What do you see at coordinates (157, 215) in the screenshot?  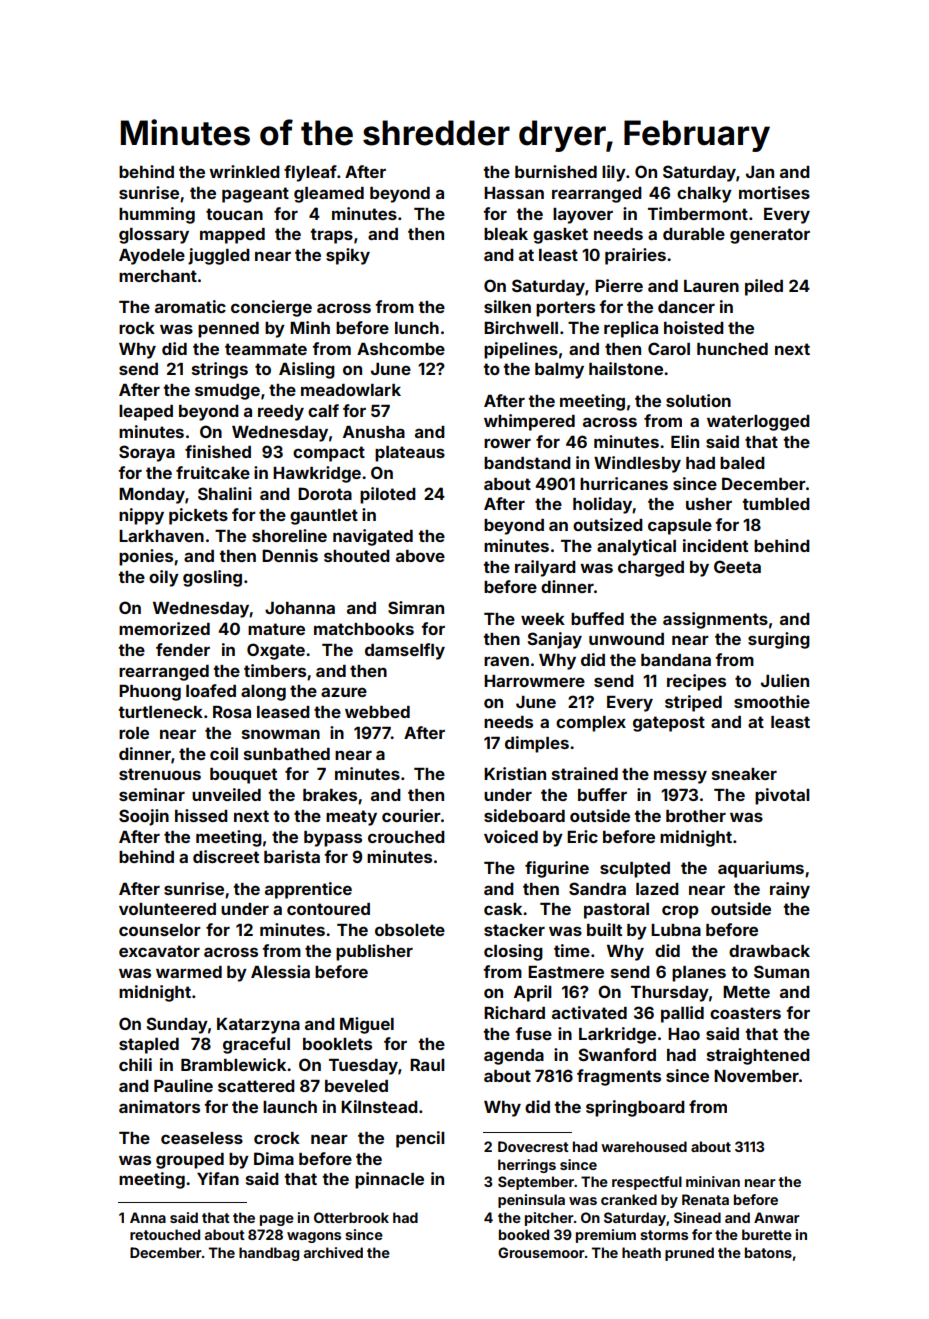 I see `humming` at bounding box center [157, 215].
